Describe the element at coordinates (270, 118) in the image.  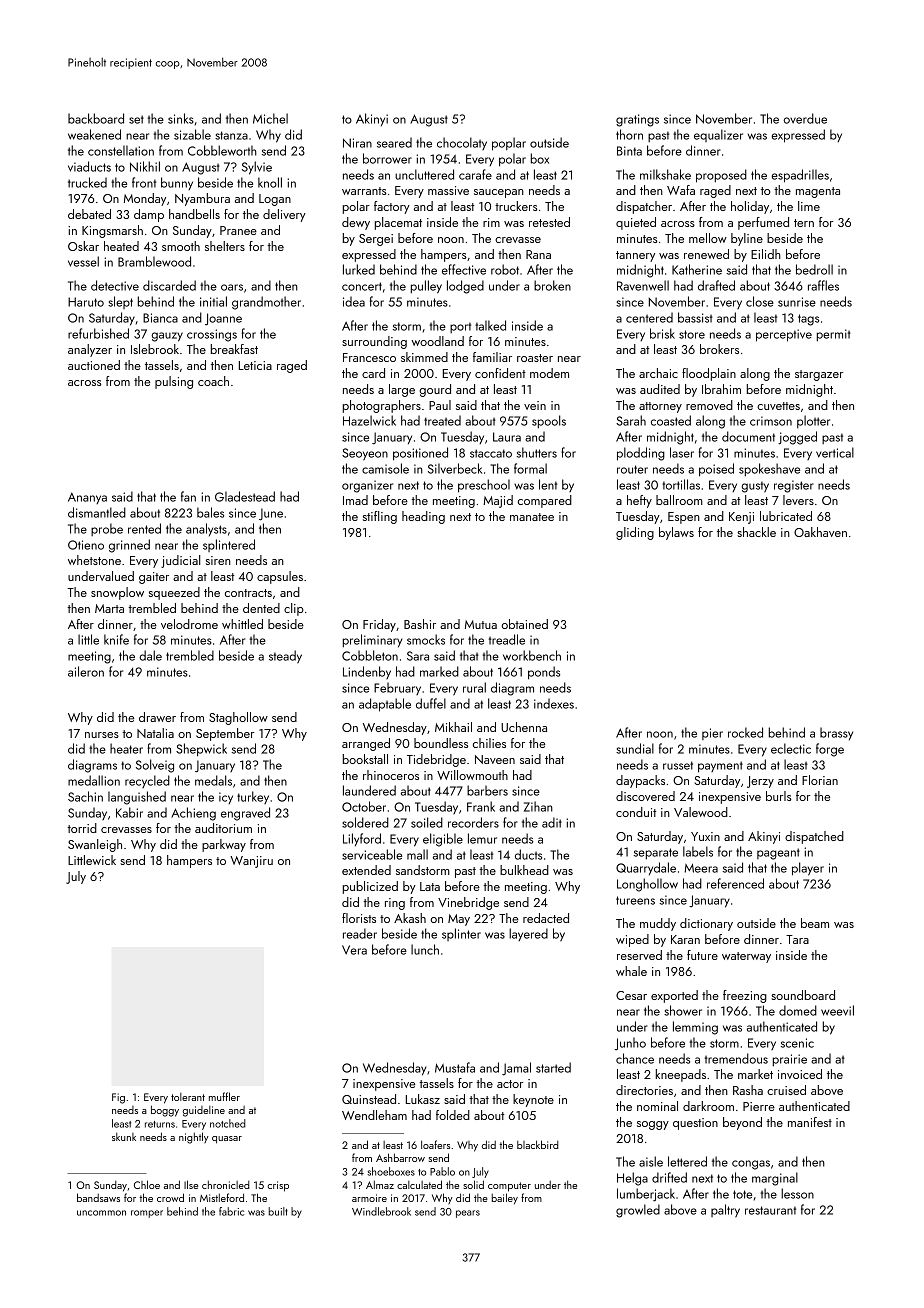
I see `Michel` at that location.
